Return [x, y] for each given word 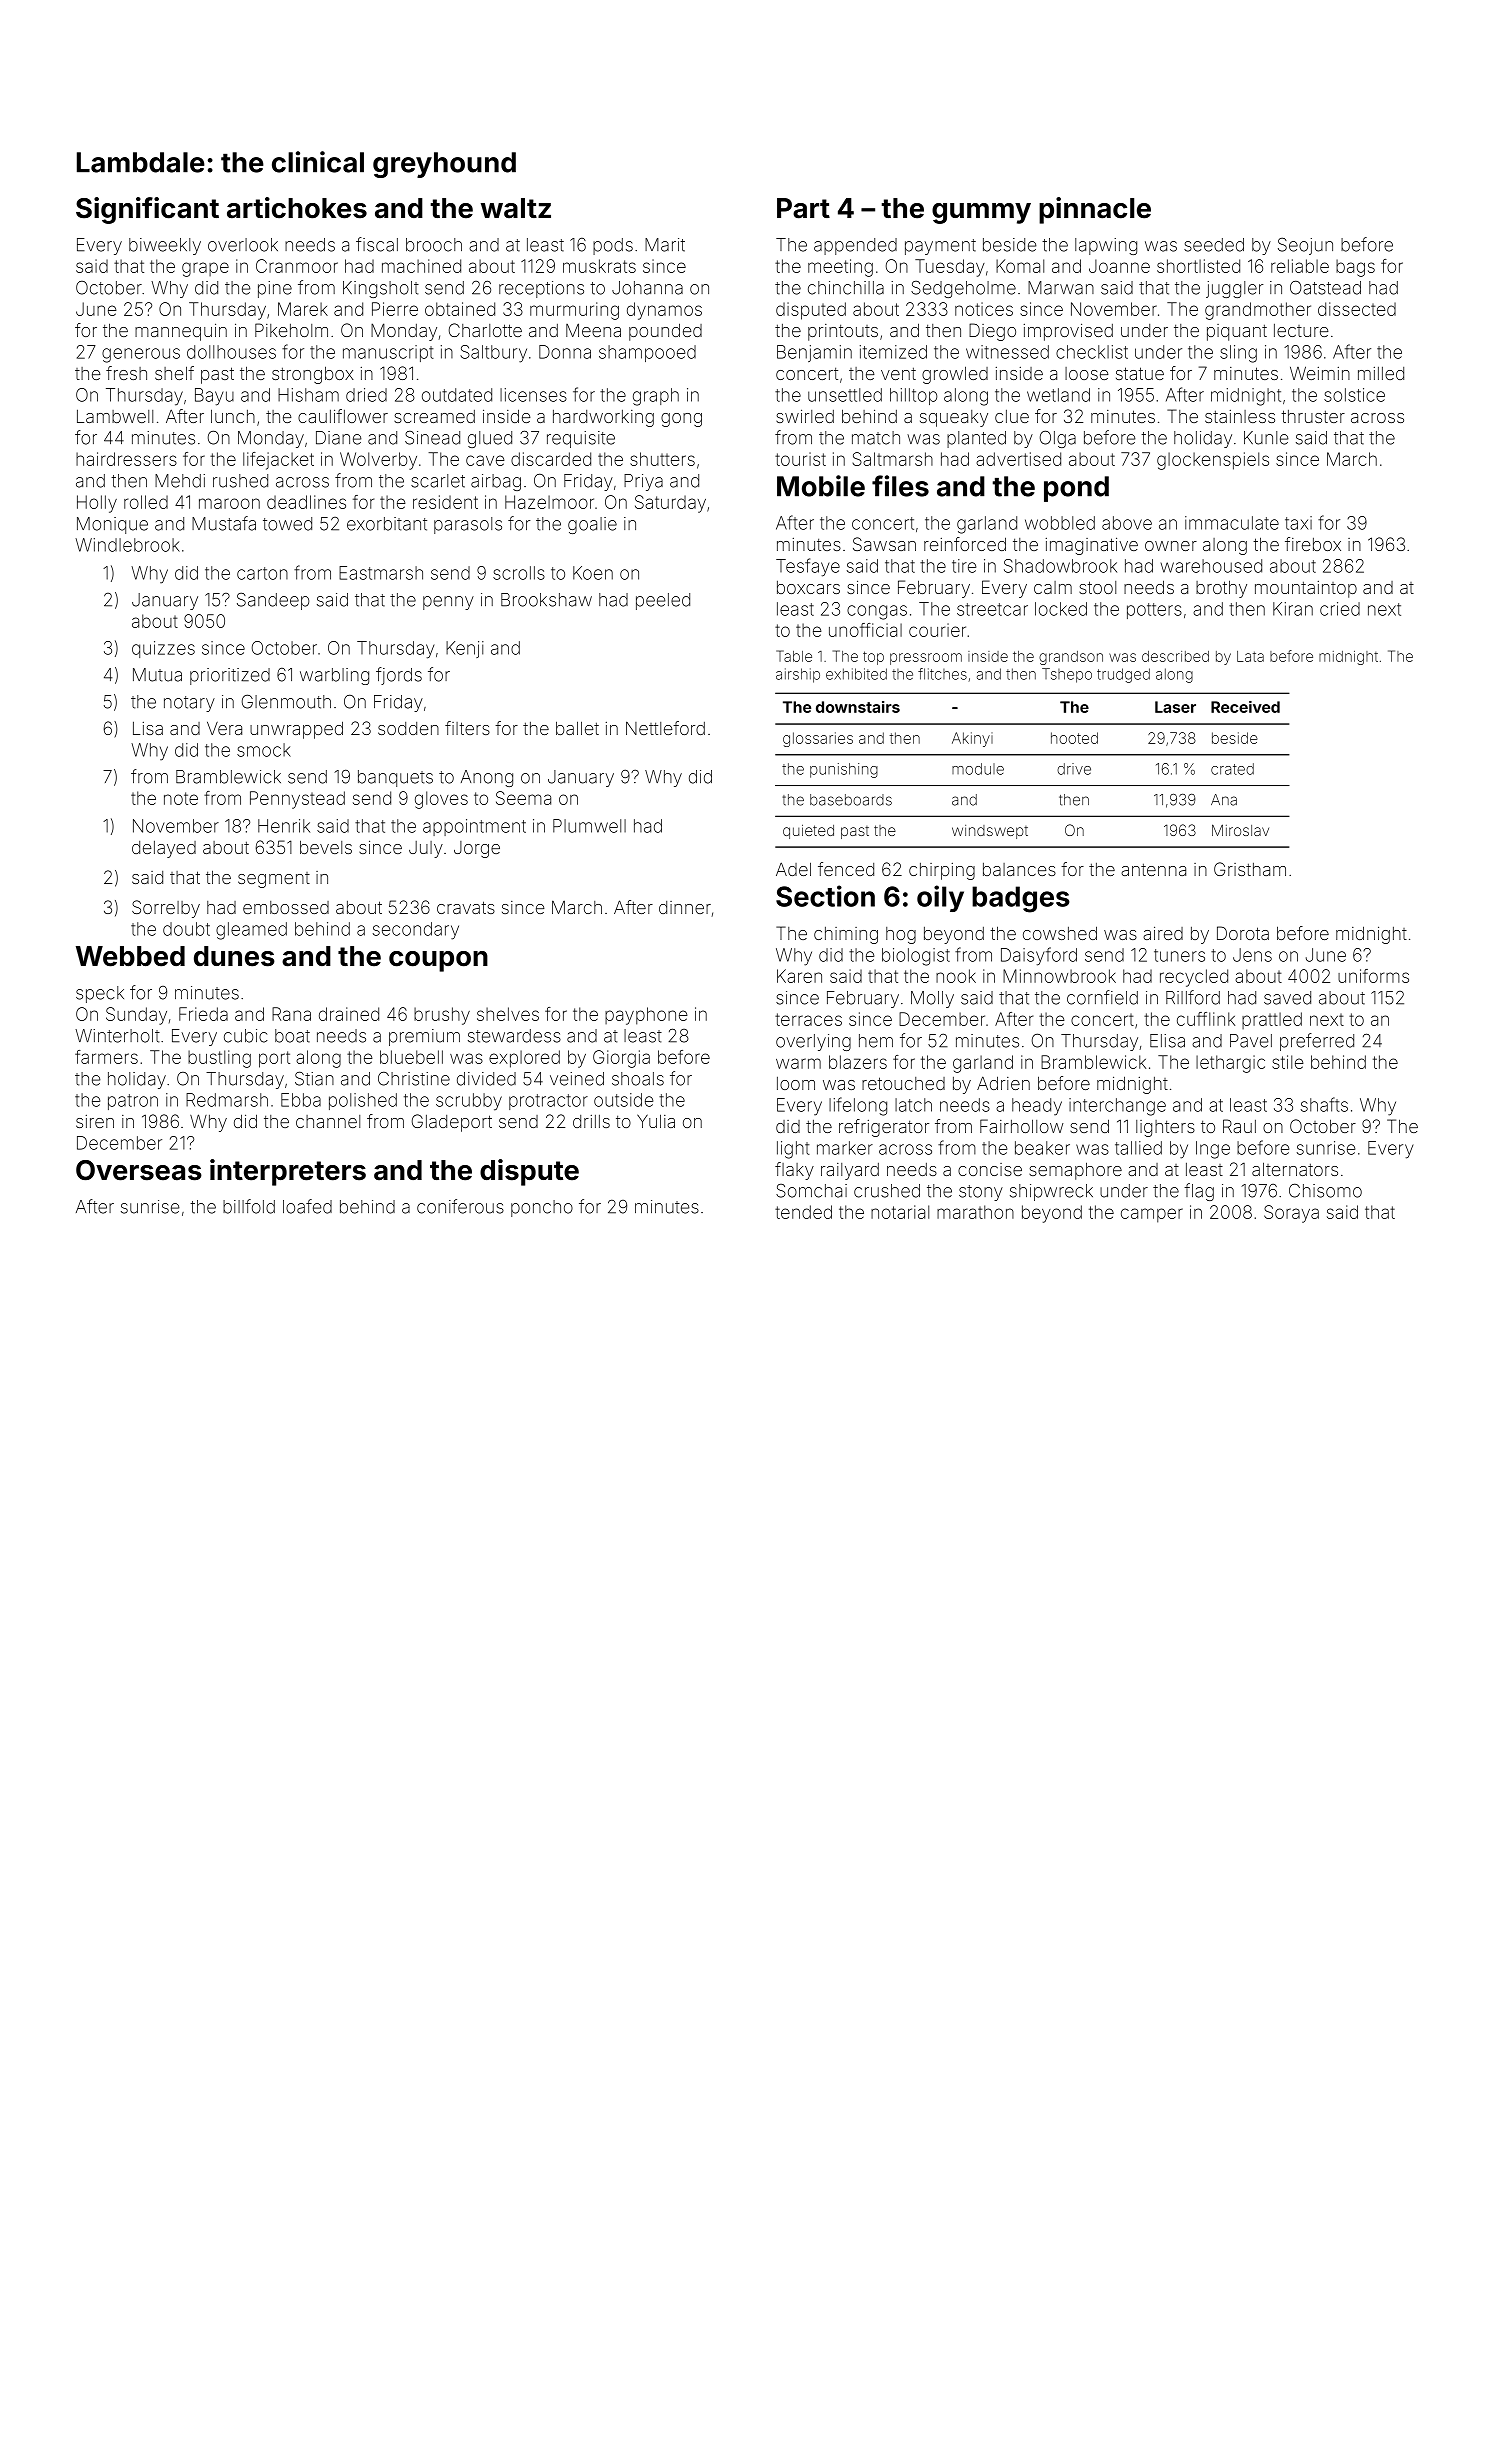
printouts [843, 332]
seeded [1214, 245]
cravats [466, 907]
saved [1287, 998]
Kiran [1293, 609]
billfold [249, 1206]
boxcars [808, 587]
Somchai [811, 1191]
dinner [685, 907]
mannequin [181, 332]
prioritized [230, 676]
